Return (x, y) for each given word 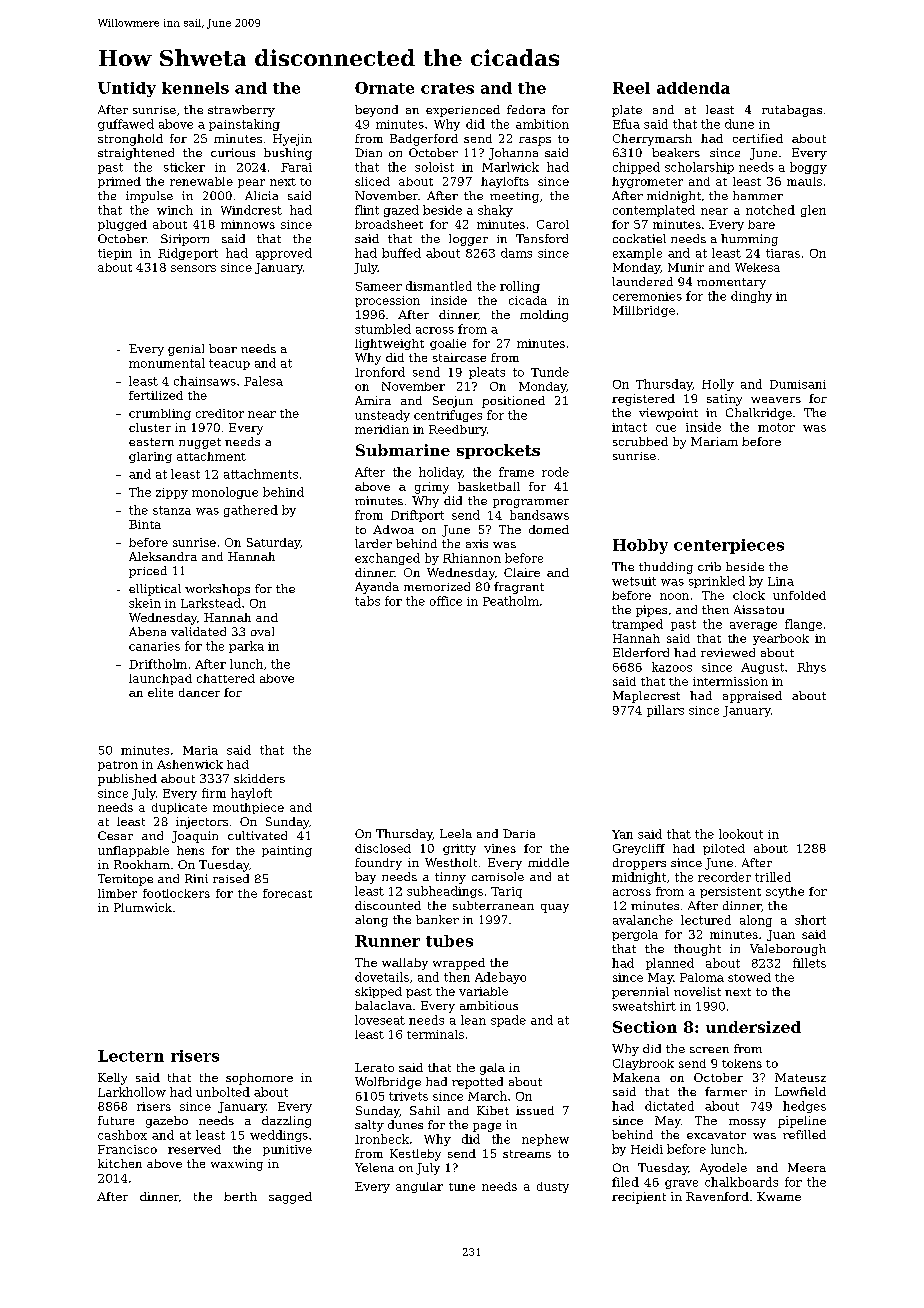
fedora (526, 109)
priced (148, 572)
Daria (519, 833)
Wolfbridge (388, 1083)
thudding (666, 568)
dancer (199, 692)
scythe (785, 892)
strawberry (241, 111)
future (116, 1120)
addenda (693, 88)
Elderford (641, 652)
